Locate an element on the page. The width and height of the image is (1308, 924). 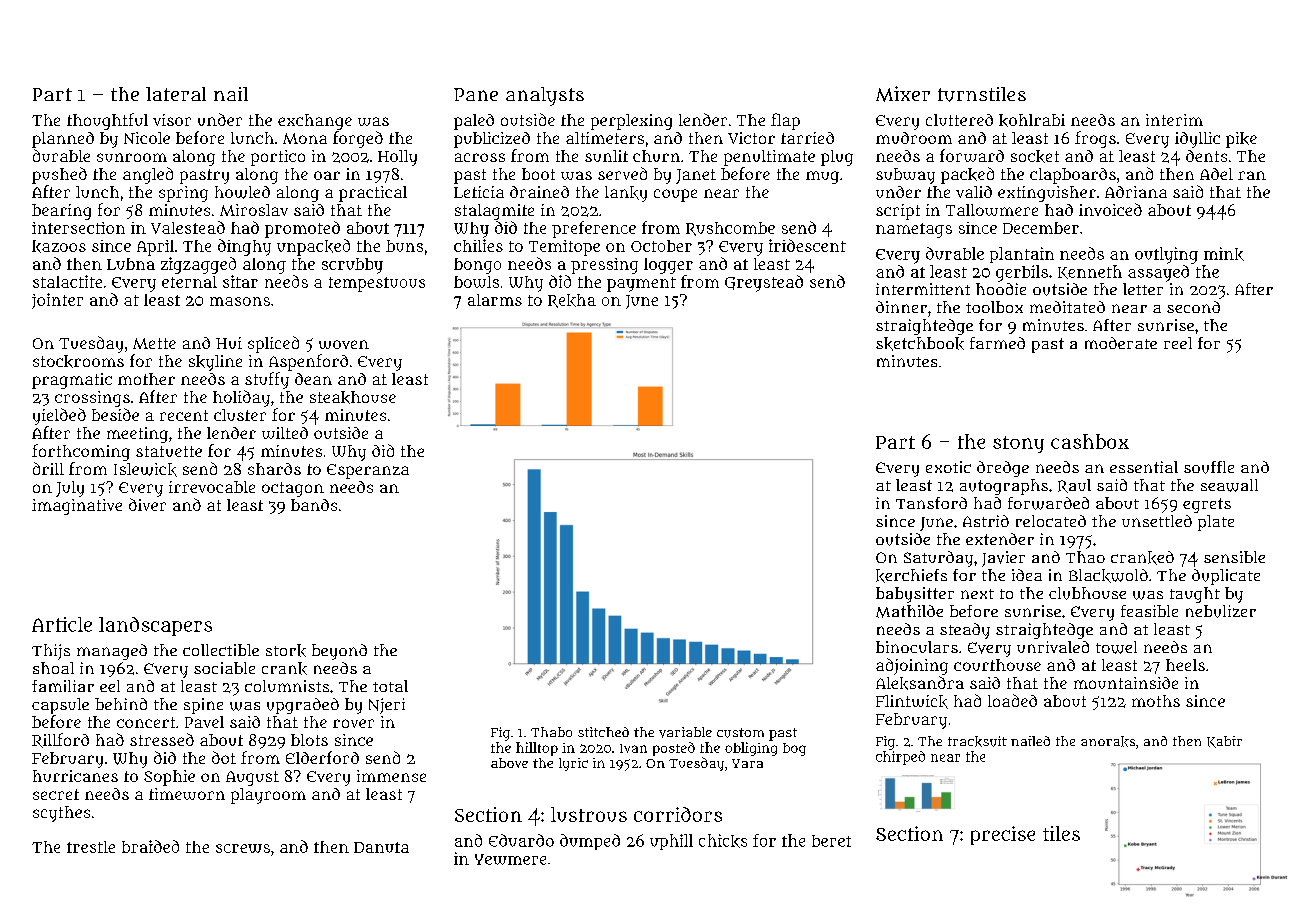
beyond is located at coordinates (339, 652).
